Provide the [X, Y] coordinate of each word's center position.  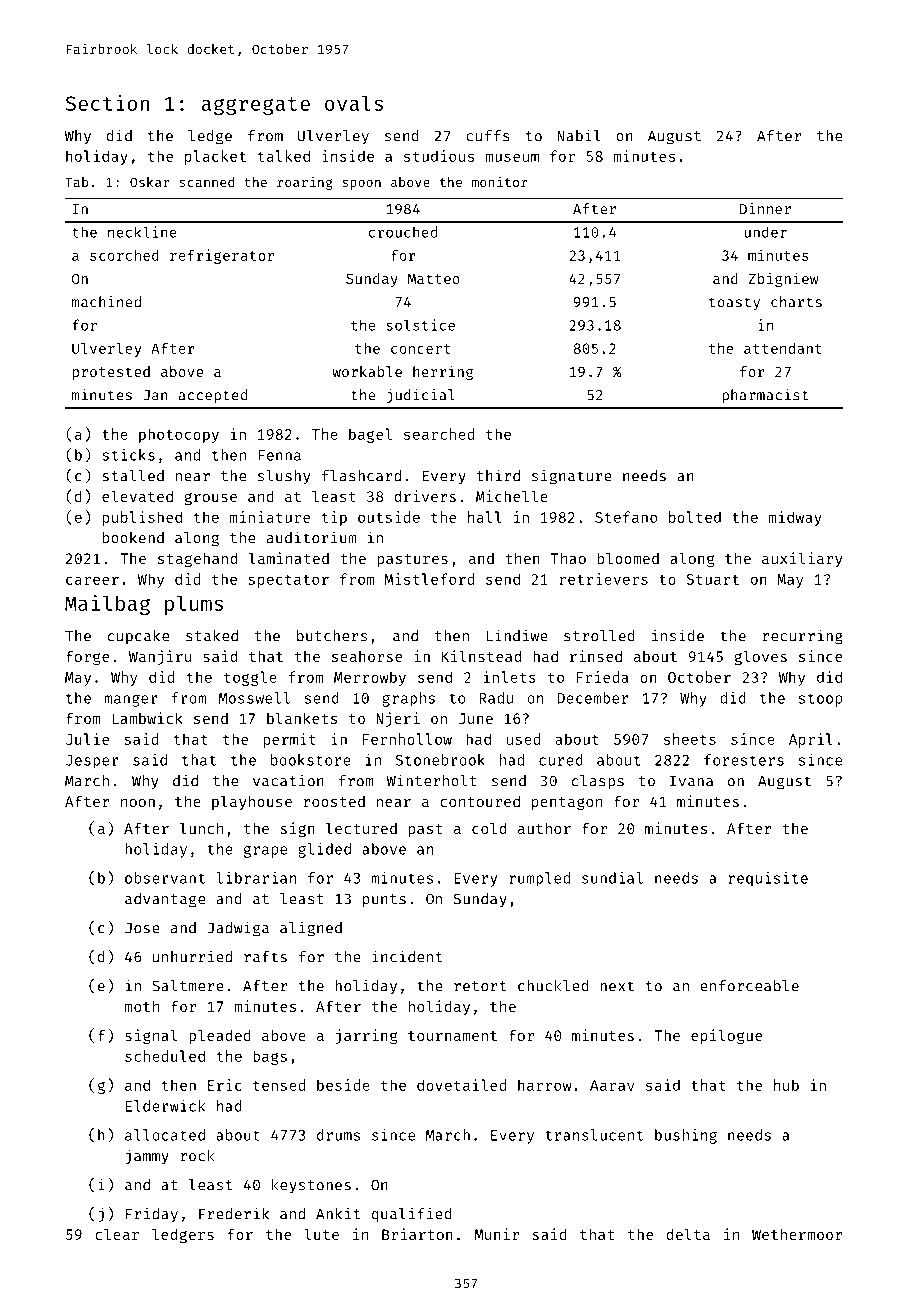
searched [439, 434]
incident [407, 956]
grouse [210, 499]
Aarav [612, 1085]
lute [321, 1234]
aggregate [255, 106]
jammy [147, 1157]
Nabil [579, 135]
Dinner [765, 209]
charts [796, 302]
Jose [142, 928]
